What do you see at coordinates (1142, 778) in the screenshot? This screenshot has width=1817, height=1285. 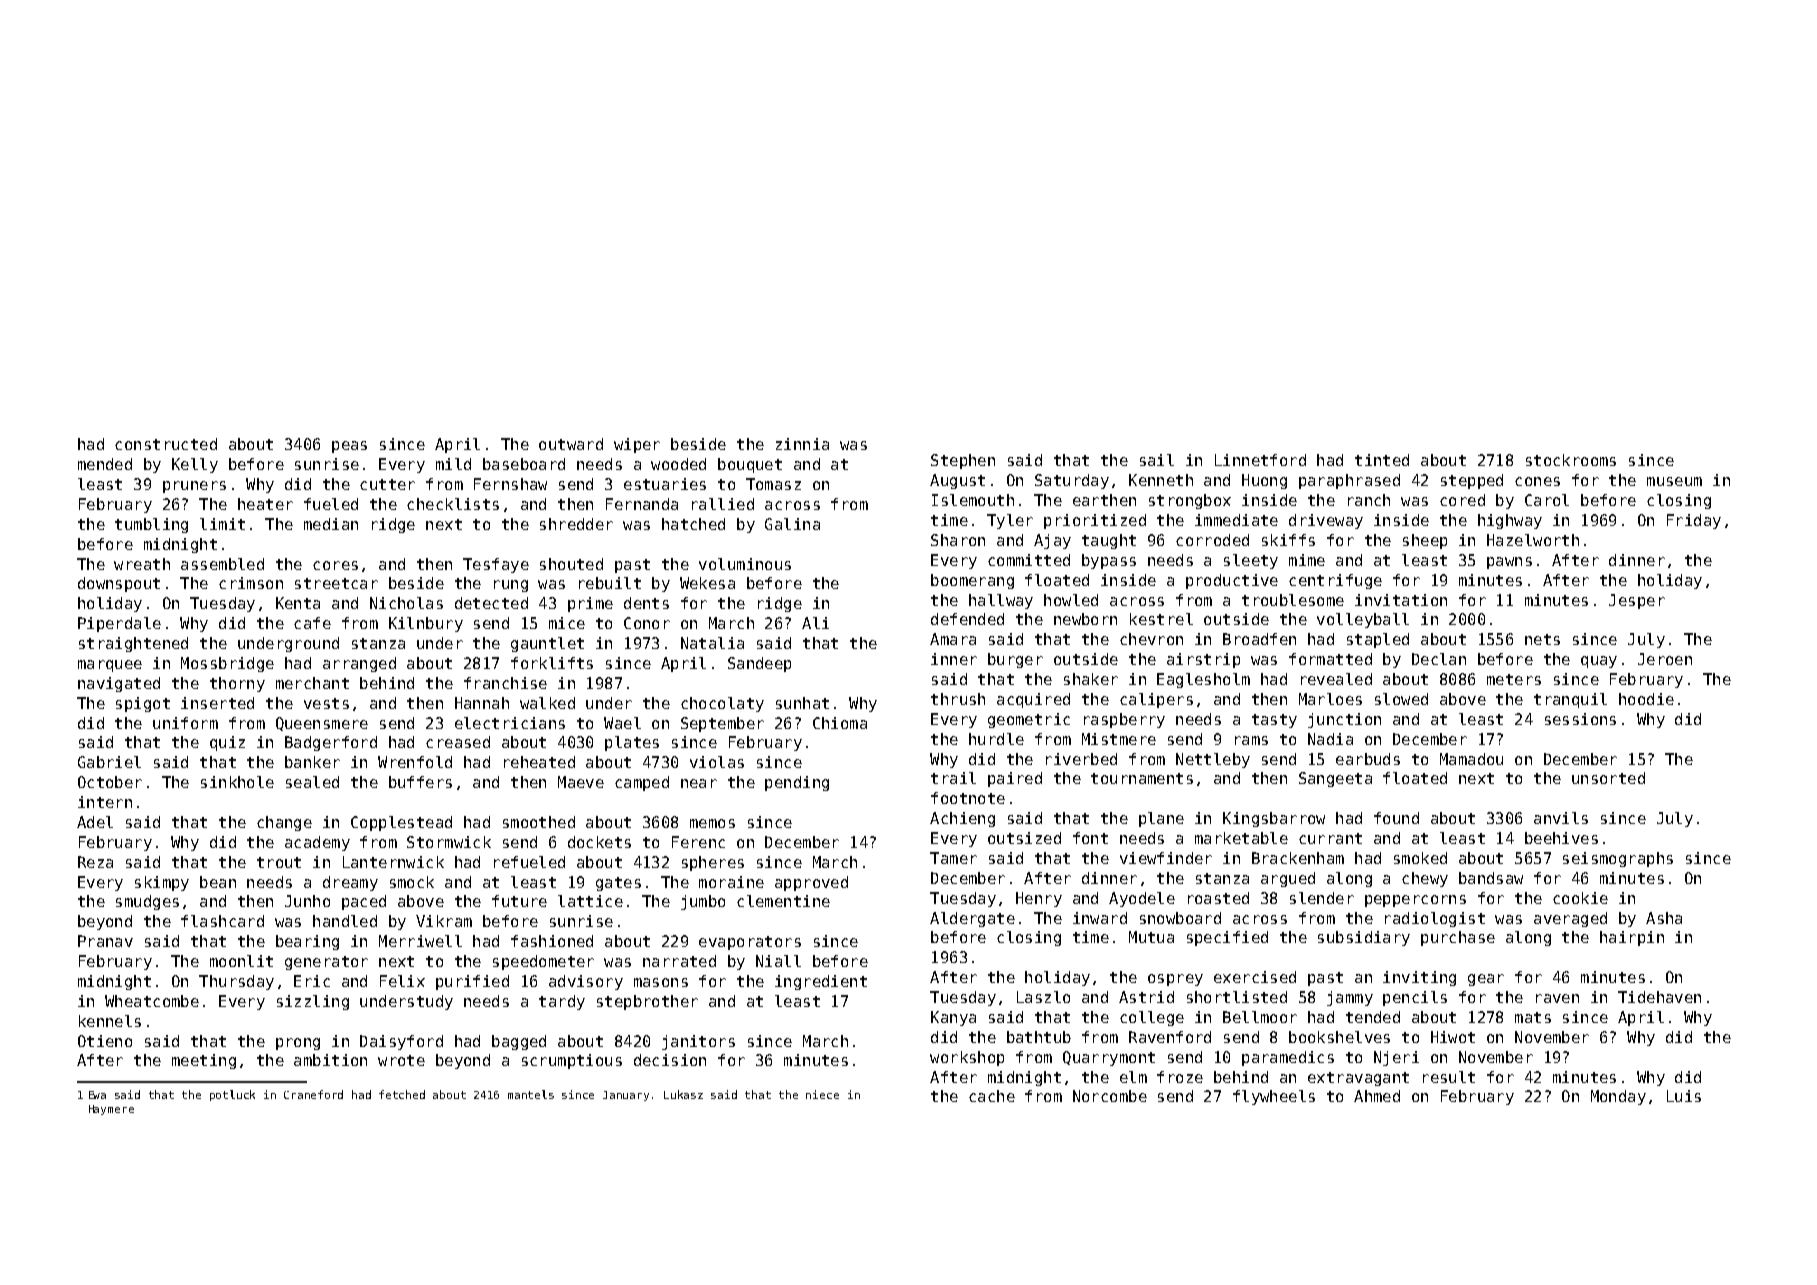 I see `tournaments` at bounding box center [1142, 778].
